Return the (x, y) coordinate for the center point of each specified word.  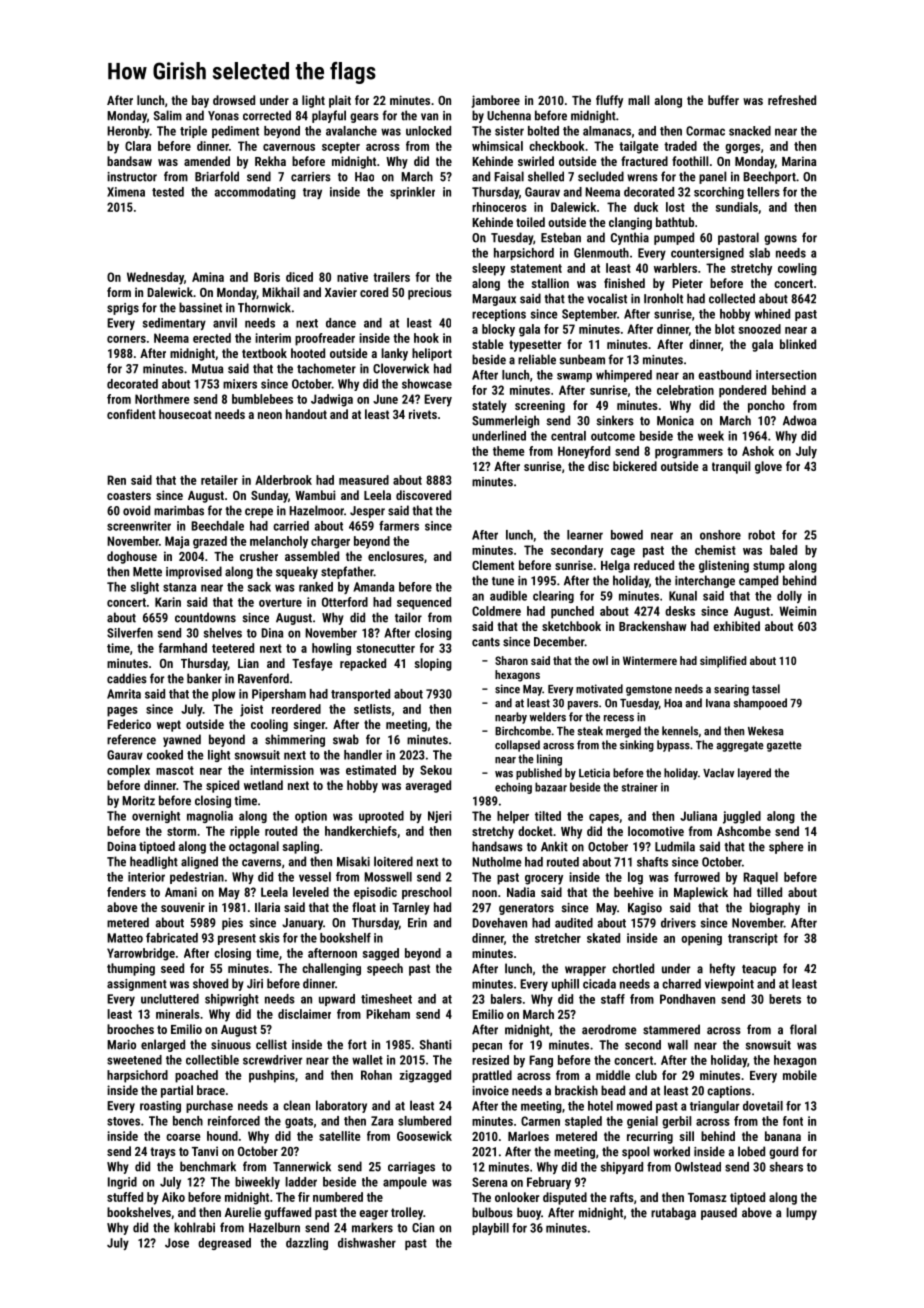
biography (775, 908)
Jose (177, 1243)
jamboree (495, 101)
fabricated (172, 938)
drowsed (234, 100)
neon (270, 415)
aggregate (740, 746)
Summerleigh (505, 421)
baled (783, 550)
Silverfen (130, 633)
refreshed (792, 100)
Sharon (511, 660)
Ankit (554, 846)
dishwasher (367, 1243)
